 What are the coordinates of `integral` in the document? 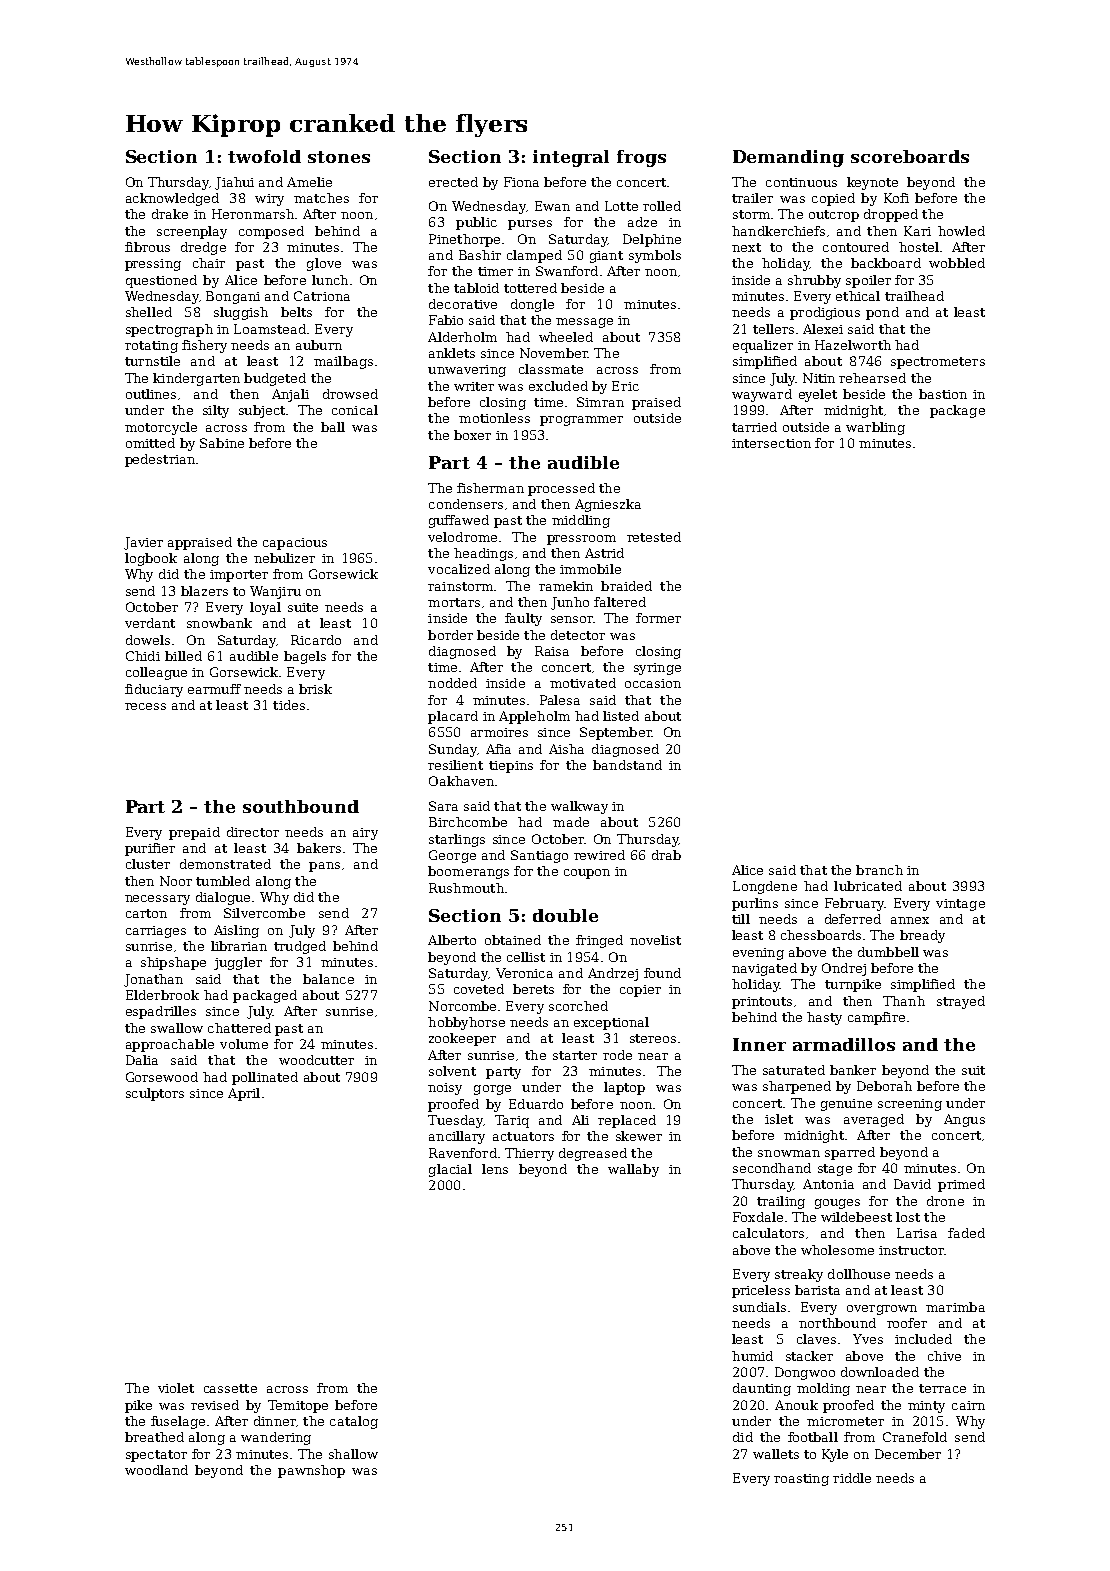 It's located at (571, 158).
